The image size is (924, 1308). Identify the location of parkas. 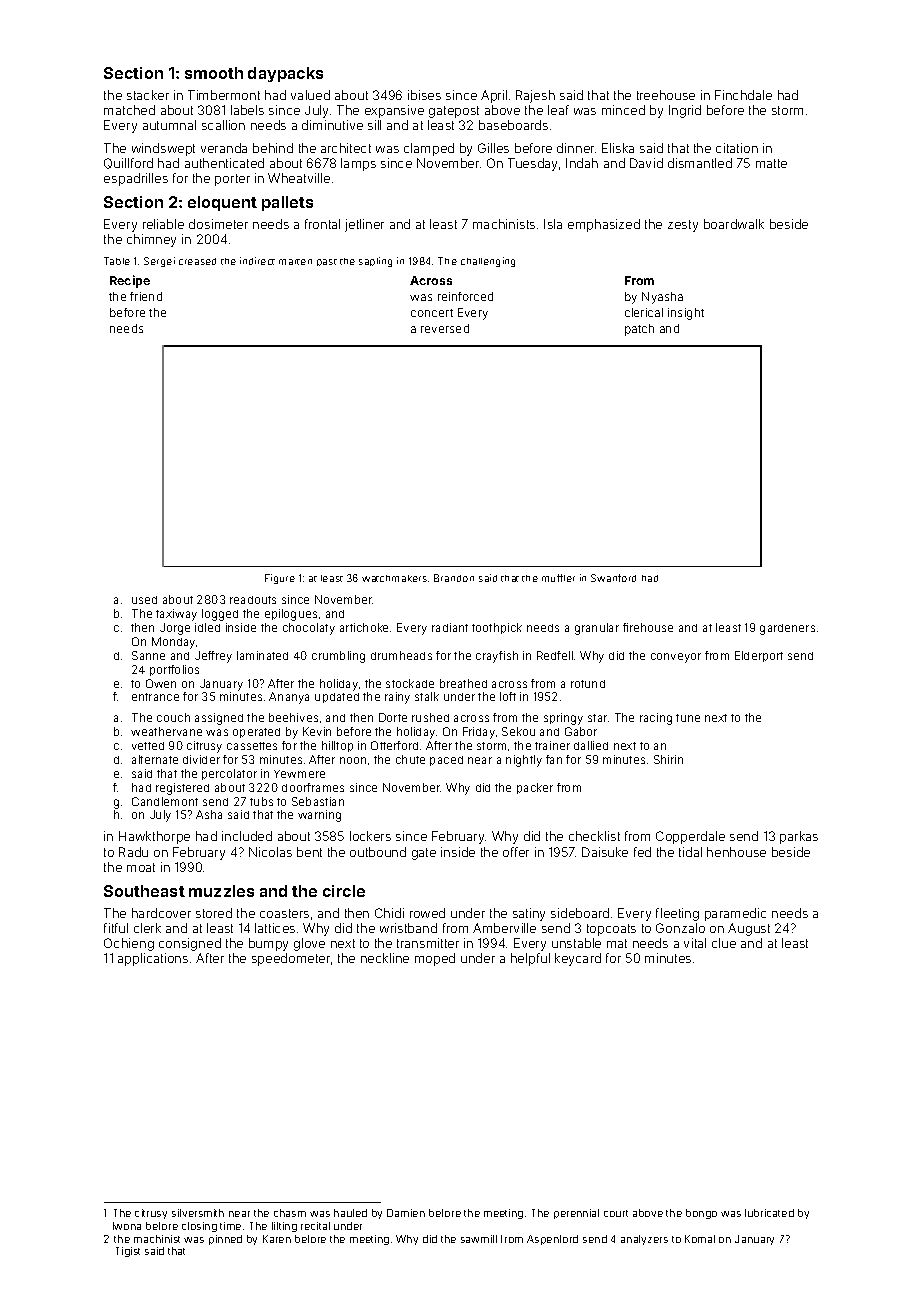
(799, 837).
